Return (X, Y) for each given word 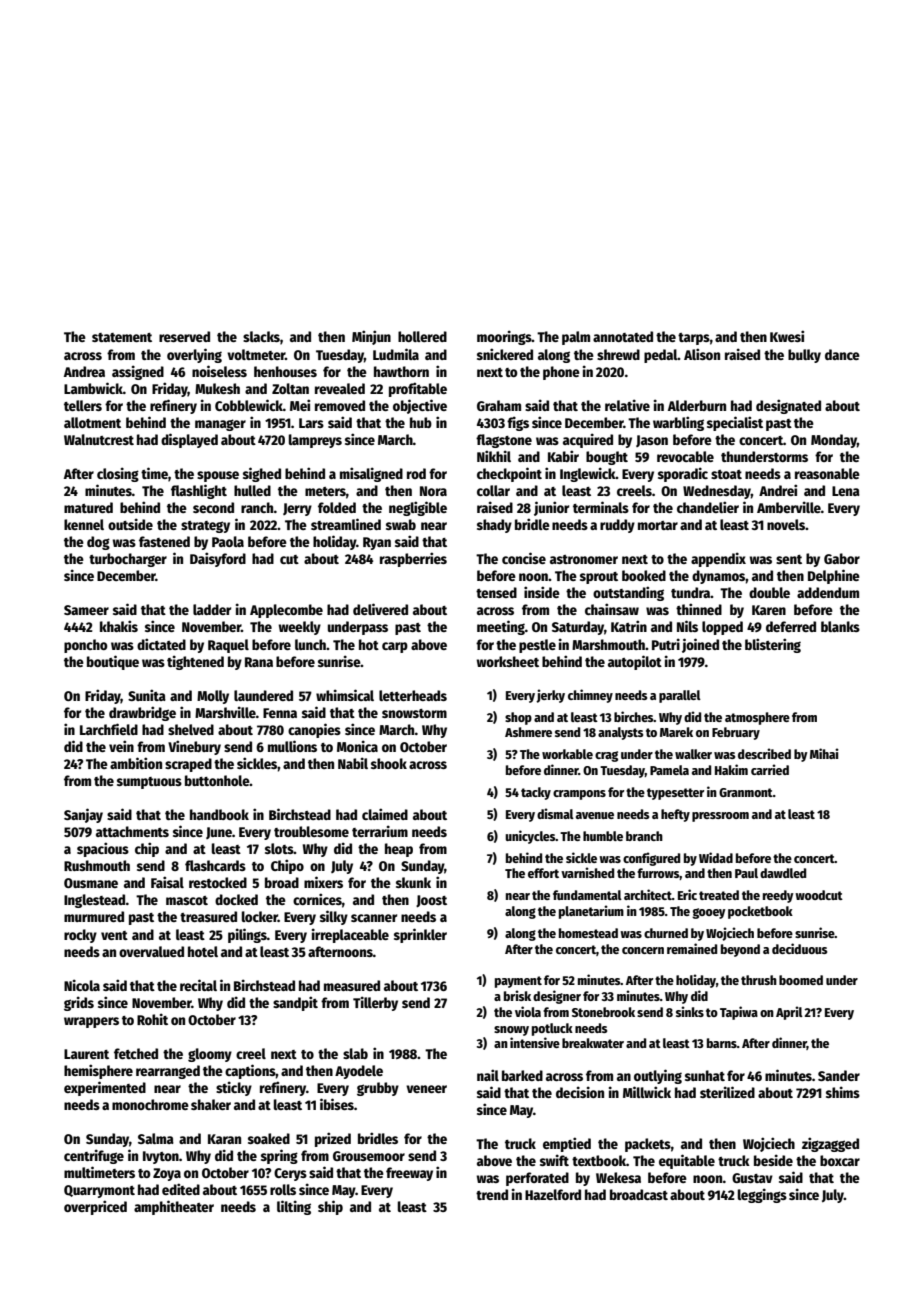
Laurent (86, 1054)
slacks (261, 336)
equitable (687, 1161)
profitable (418, 389)
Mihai (824, 753)
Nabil (353, 763)
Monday (834, 441)
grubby (378, 1089)
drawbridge (142, 713)
